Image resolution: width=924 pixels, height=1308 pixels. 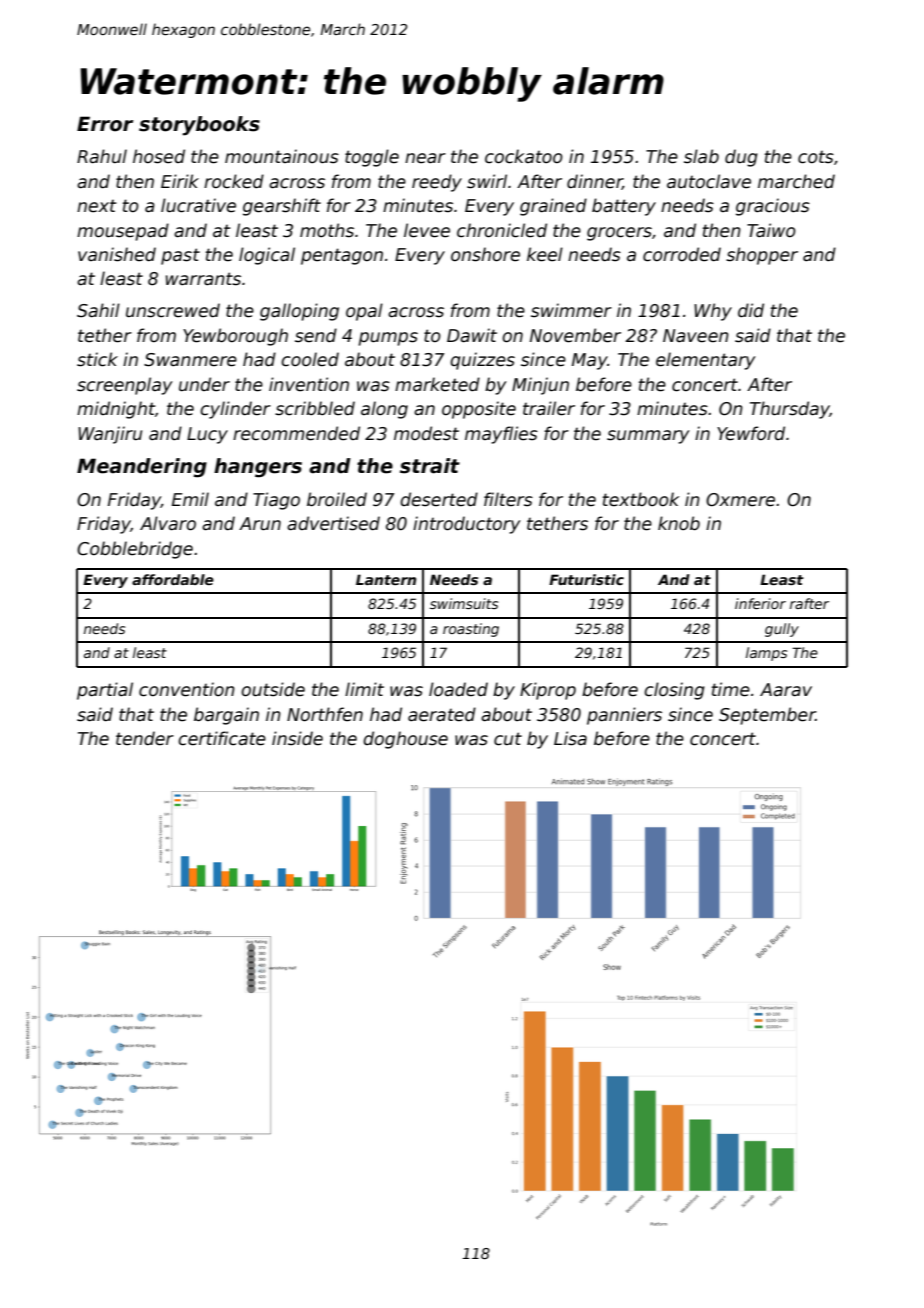 What do you see at coordinates (187, 689) in the image?
I see `convention` at bounding box center [187, 689].
